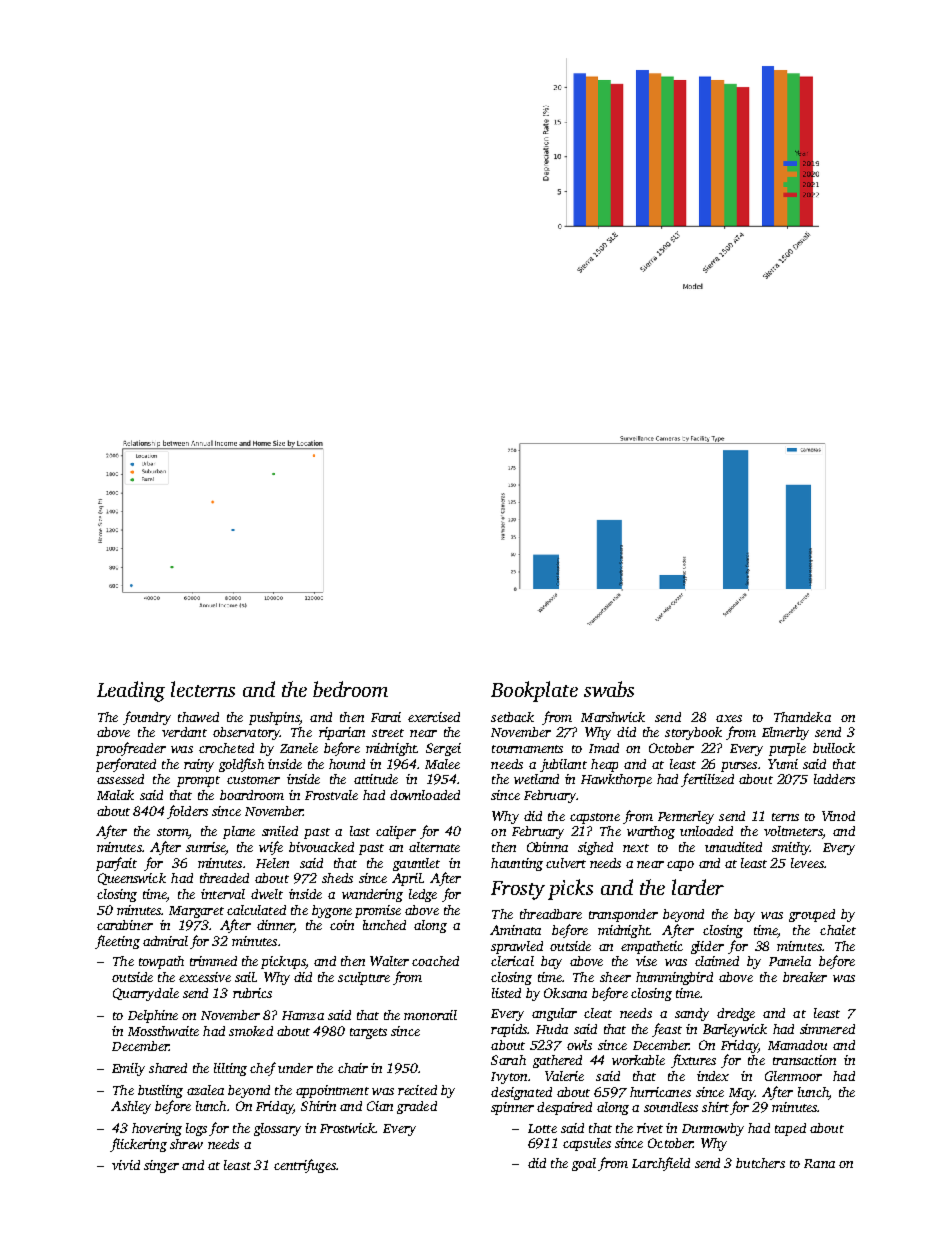 This image has width=952, height=1233. What do you see at coordinates (680, 866) in the image?
I see `capo` at bounding box center [680, 866].
